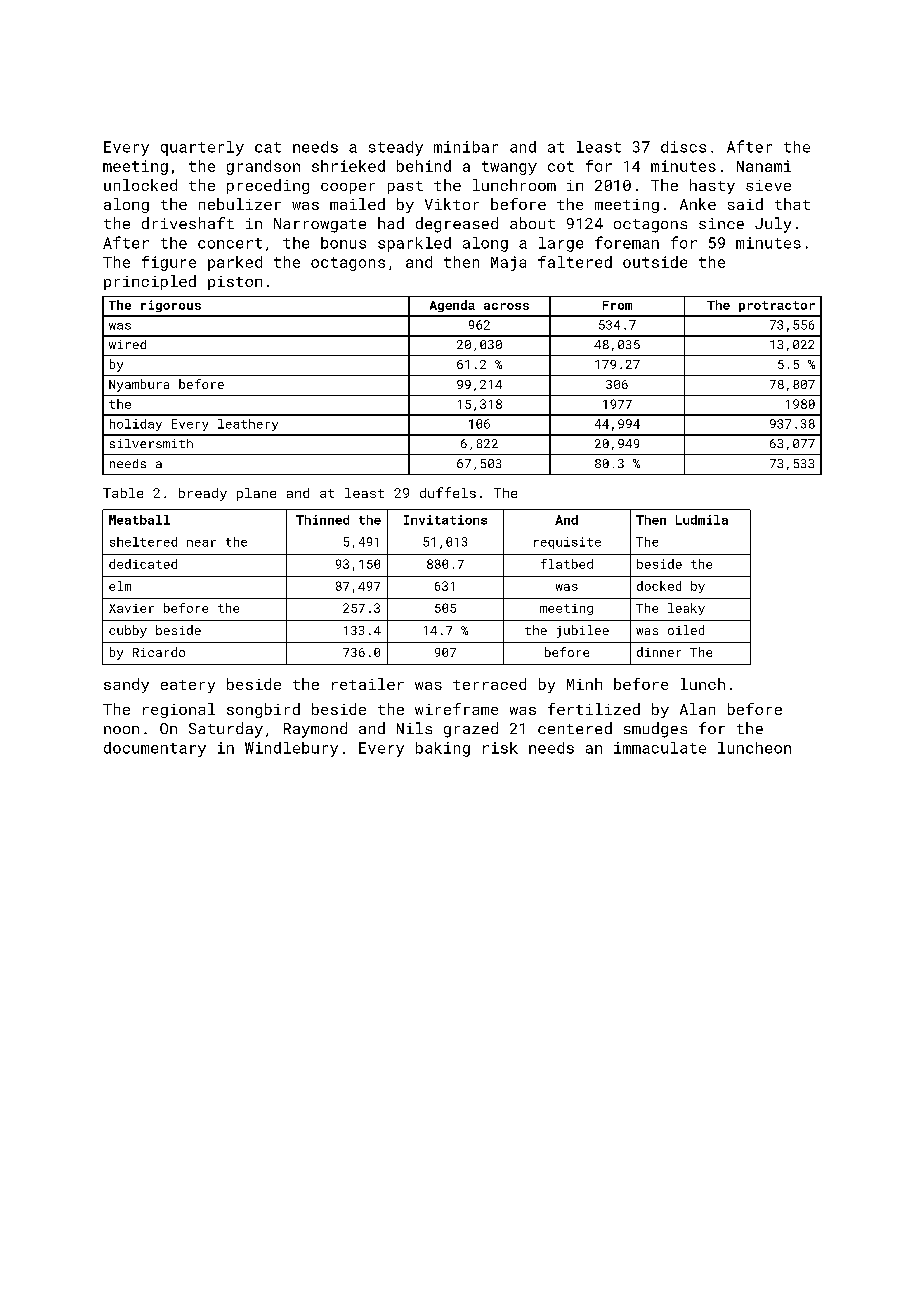 This screenshot has width=924, height=1314. What do you see at coordinates (202, 148) in the screenshot?
I see `quarterly` at bounding box center [202, 148].
